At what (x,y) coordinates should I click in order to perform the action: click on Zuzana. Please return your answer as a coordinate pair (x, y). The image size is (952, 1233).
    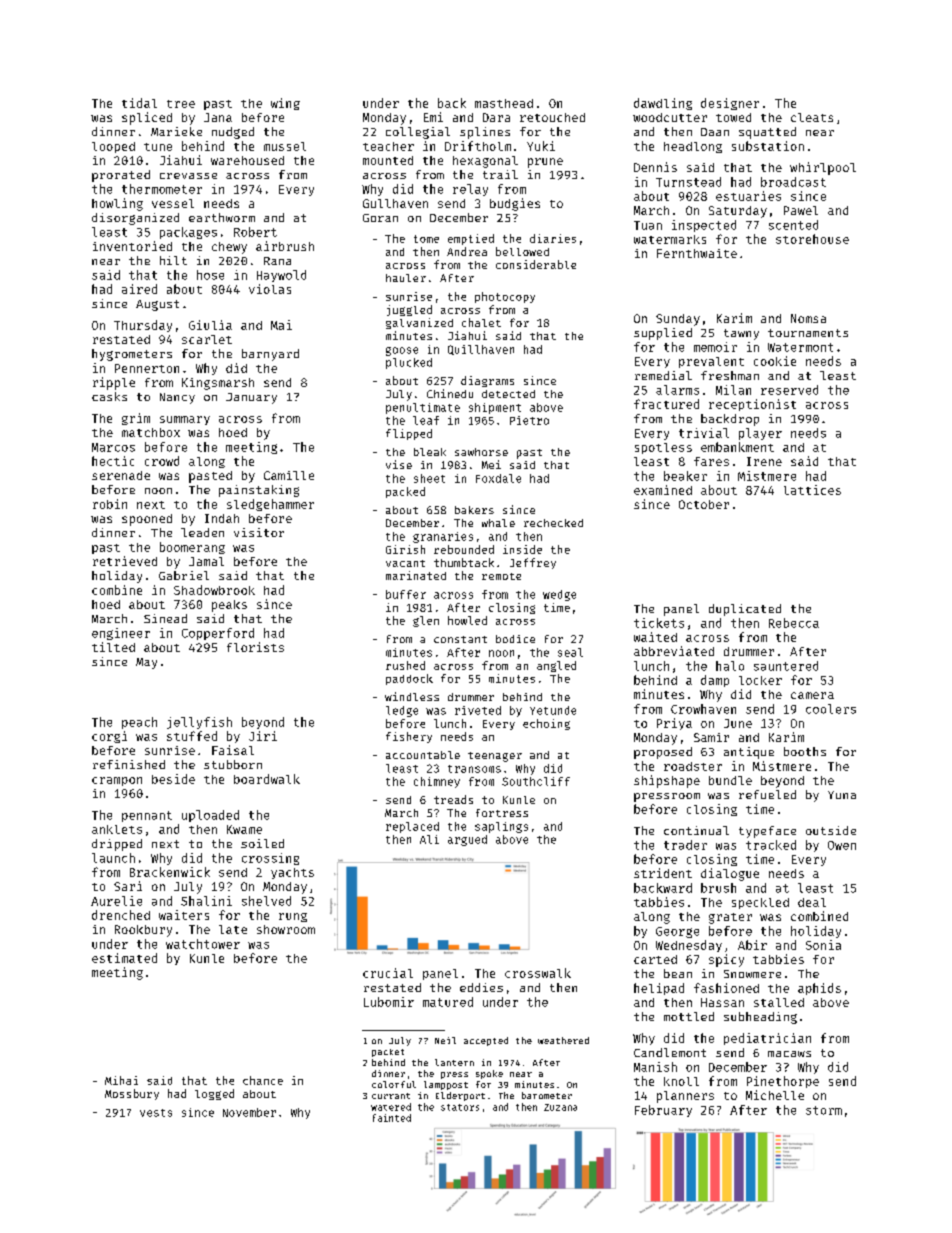
    Looking at the image, I should click on (560, 1107).
